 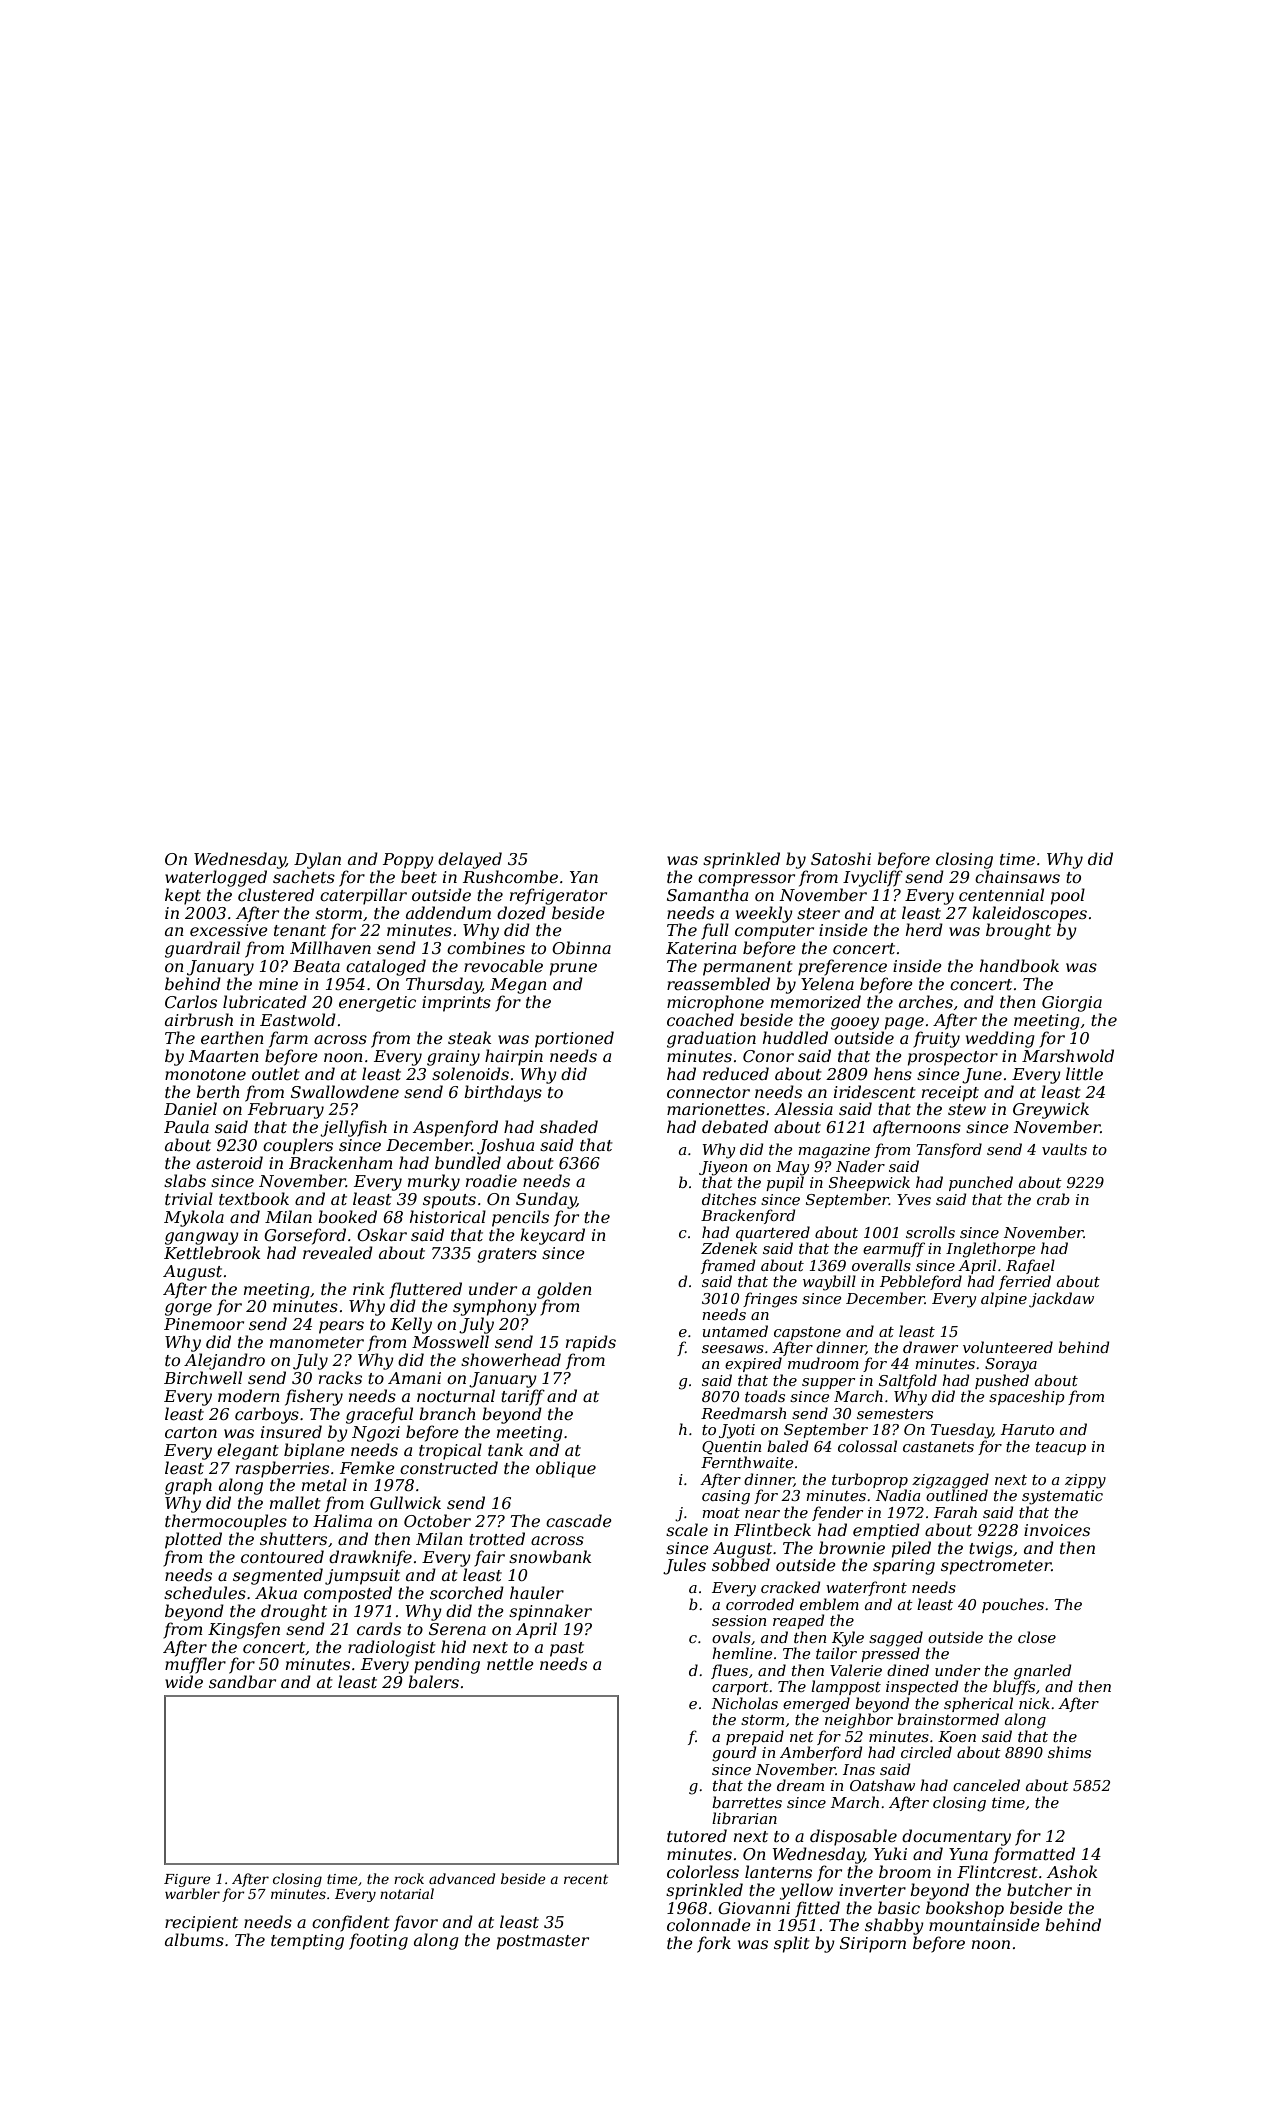 What do you see at coordinates (351, 1923) in the document?
I see `confident` at bounding box center [351, 1923].
